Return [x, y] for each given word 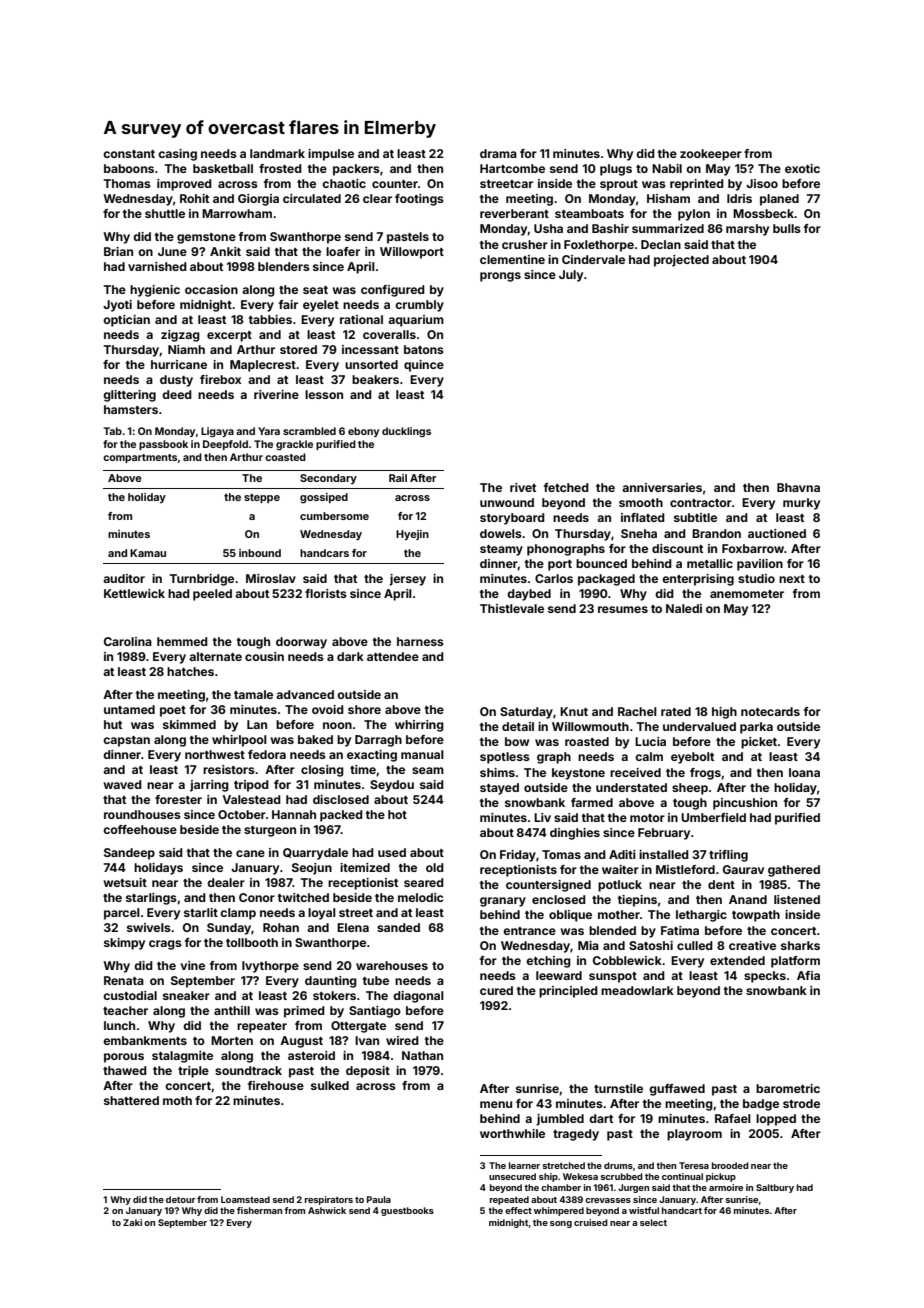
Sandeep [129, 854]
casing [177, 155]
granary [503, 902]
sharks [800, 945]
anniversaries [662, 487]
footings [419, 200]
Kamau [148, 553]
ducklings [406, 432]
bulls [787, 228]
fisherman [259, 1210]
